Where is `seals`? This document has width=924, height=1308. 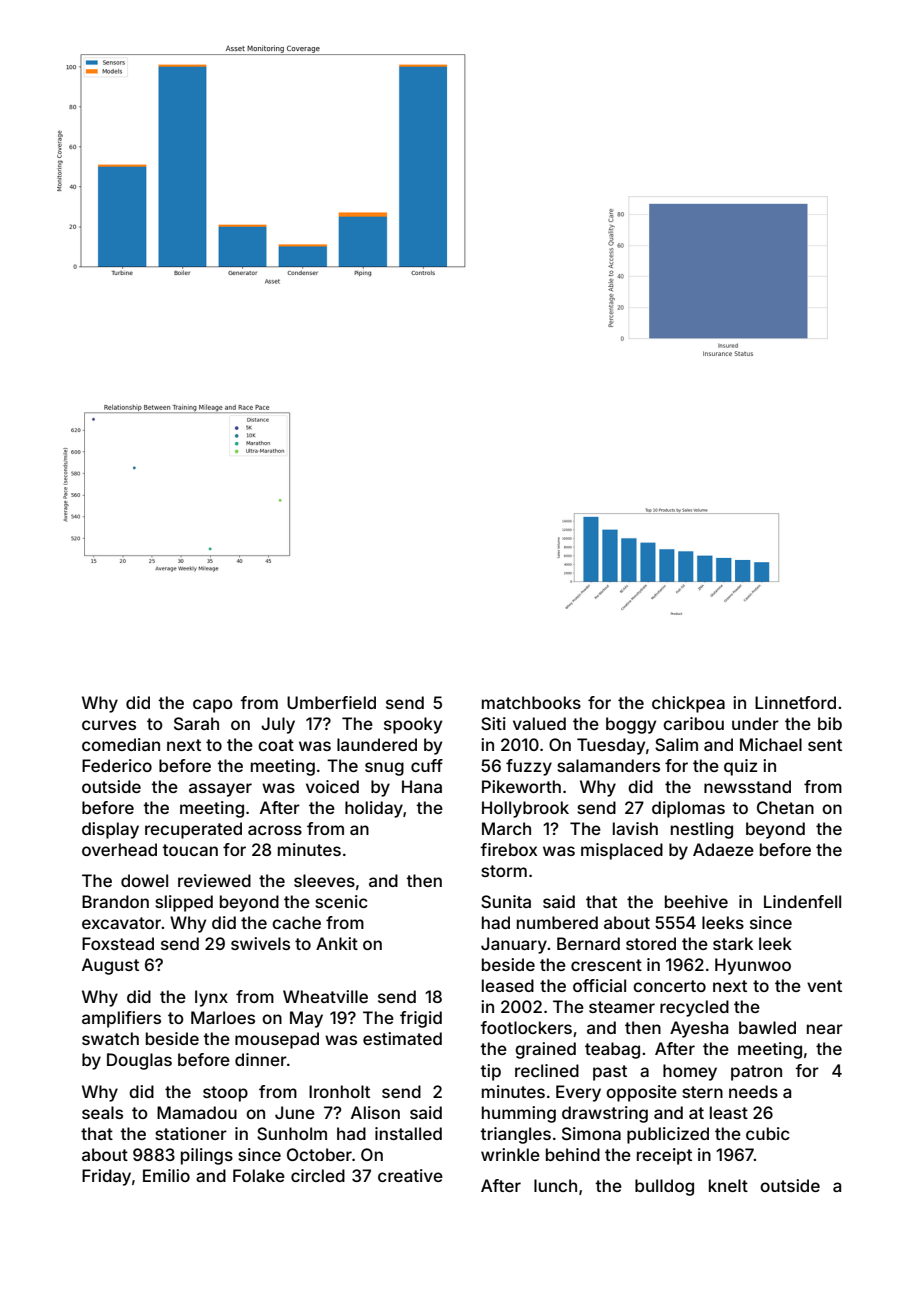
seals is located at coordinates (102, 1112).
